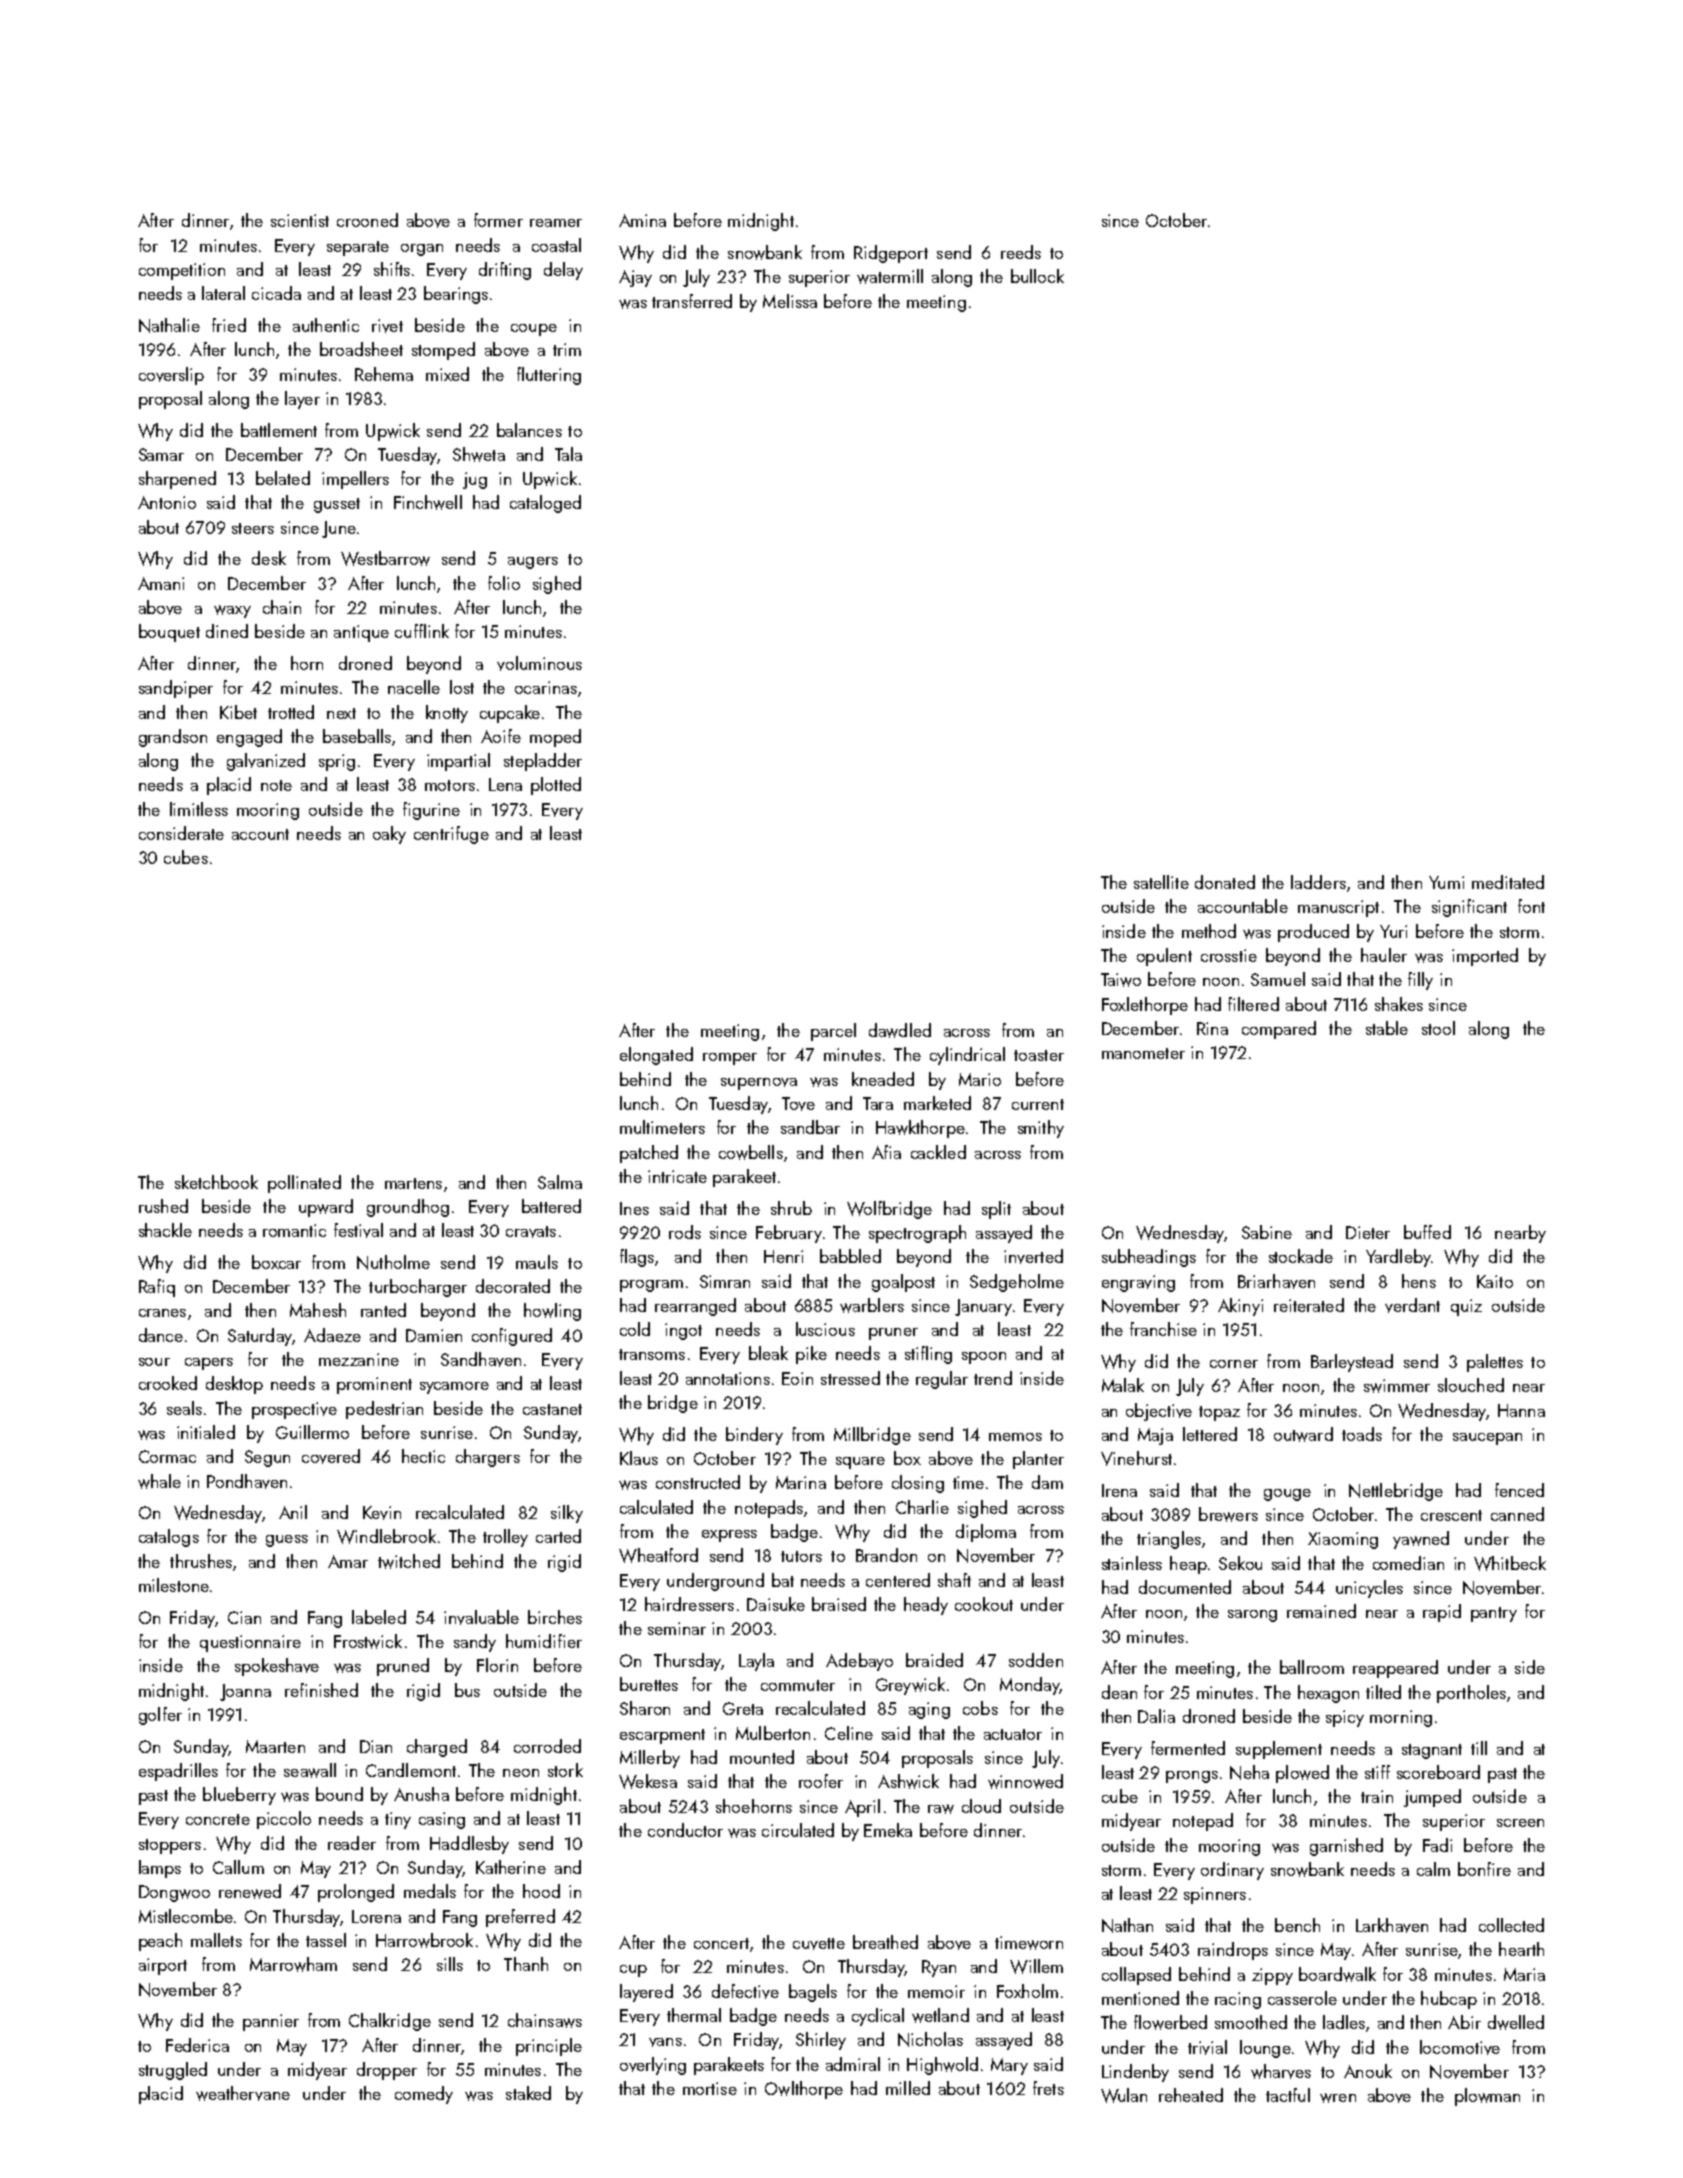 This page has height=2178, width=1683. What do you see at coordinates (890, 276) in the page?
I see `watermill` at bounding box center [890, 276].
